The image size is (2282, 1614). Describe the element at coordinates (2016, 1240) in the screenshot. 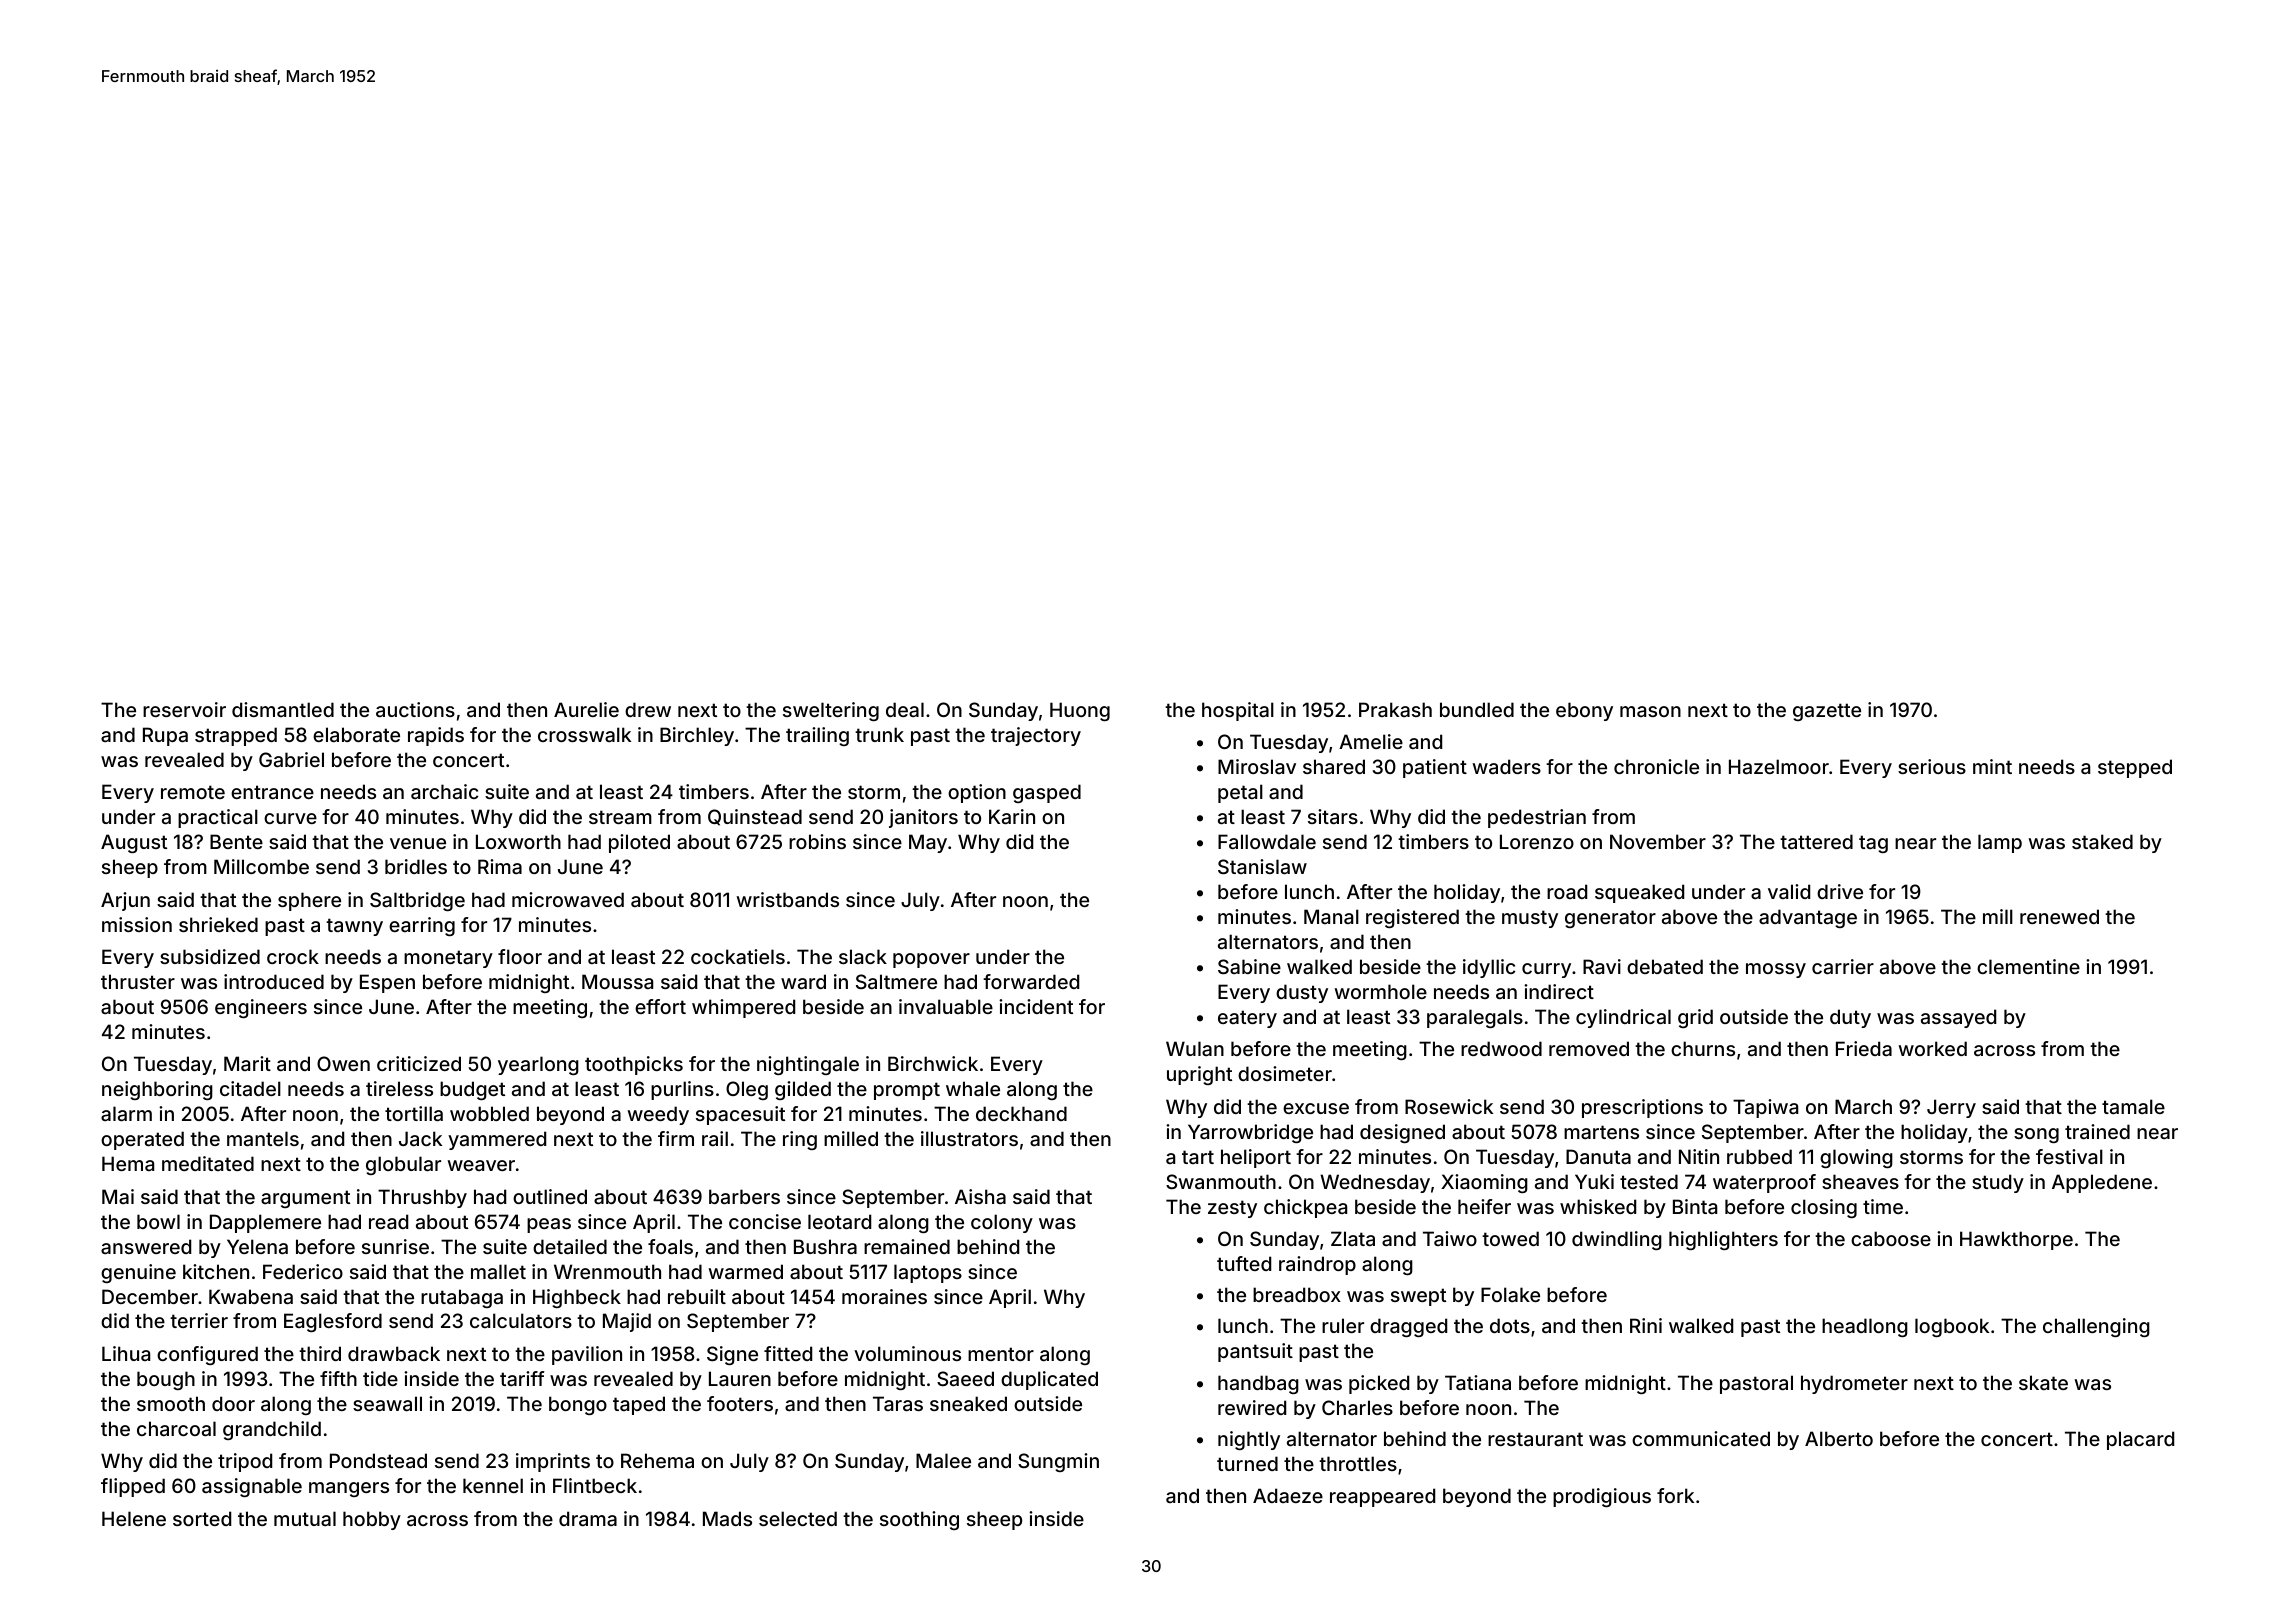

I see `Hawkthorpe` at that location.
